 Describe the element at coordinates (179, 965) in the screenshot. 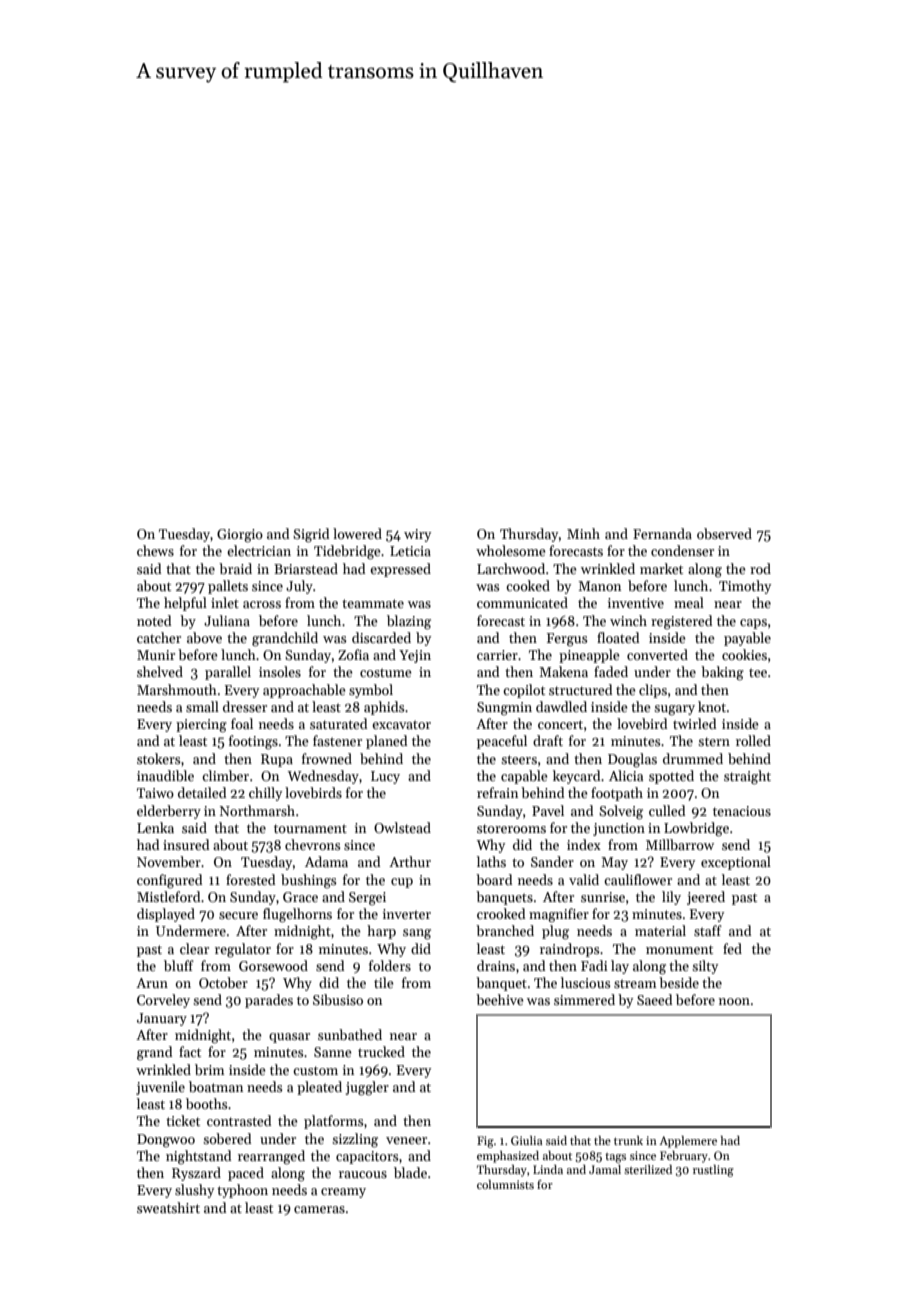

I see `bluff` at that location.
